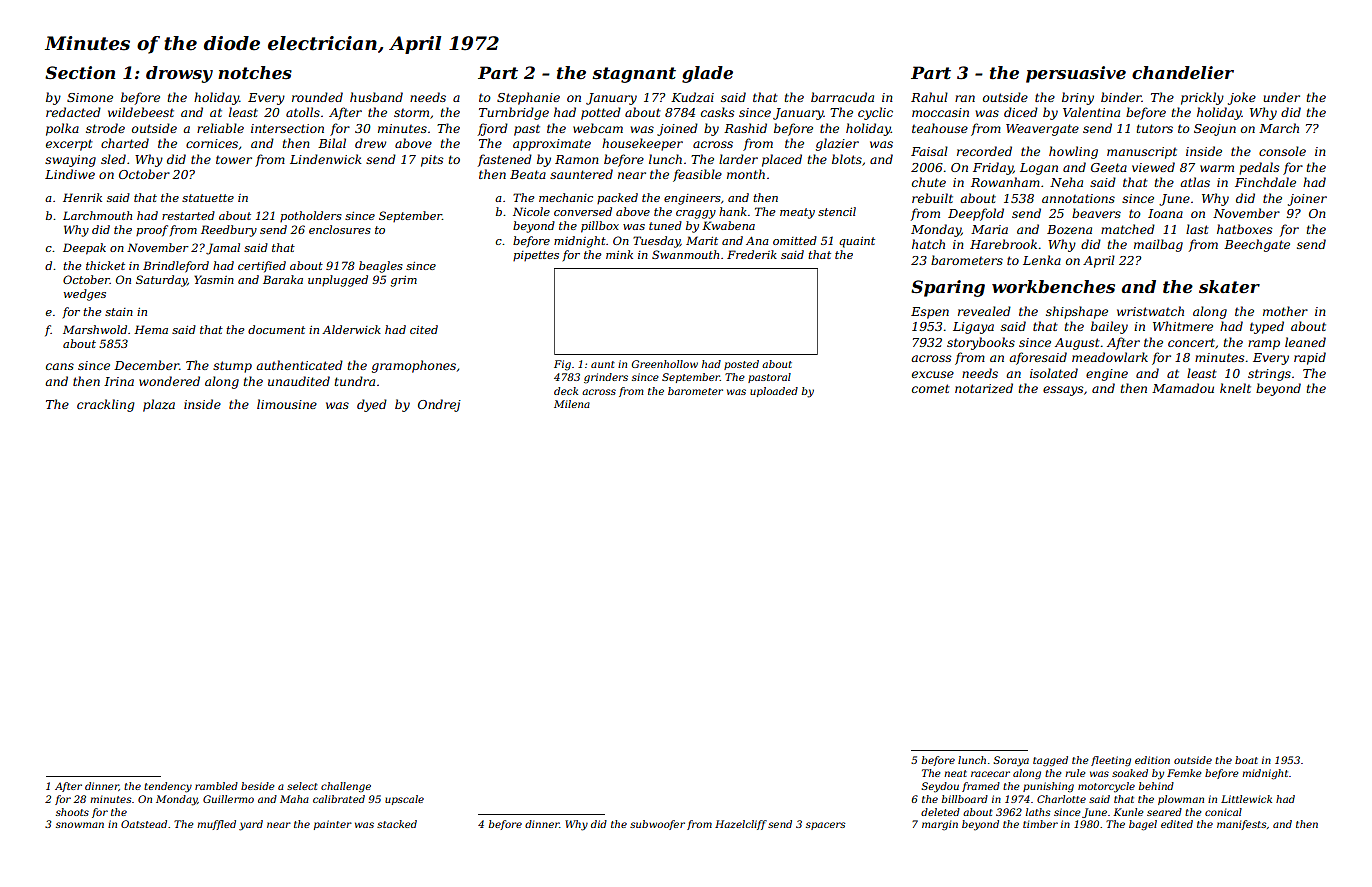 This screenshot has height=887, width=1372. I want to click on tendency, so click(168, 787).
